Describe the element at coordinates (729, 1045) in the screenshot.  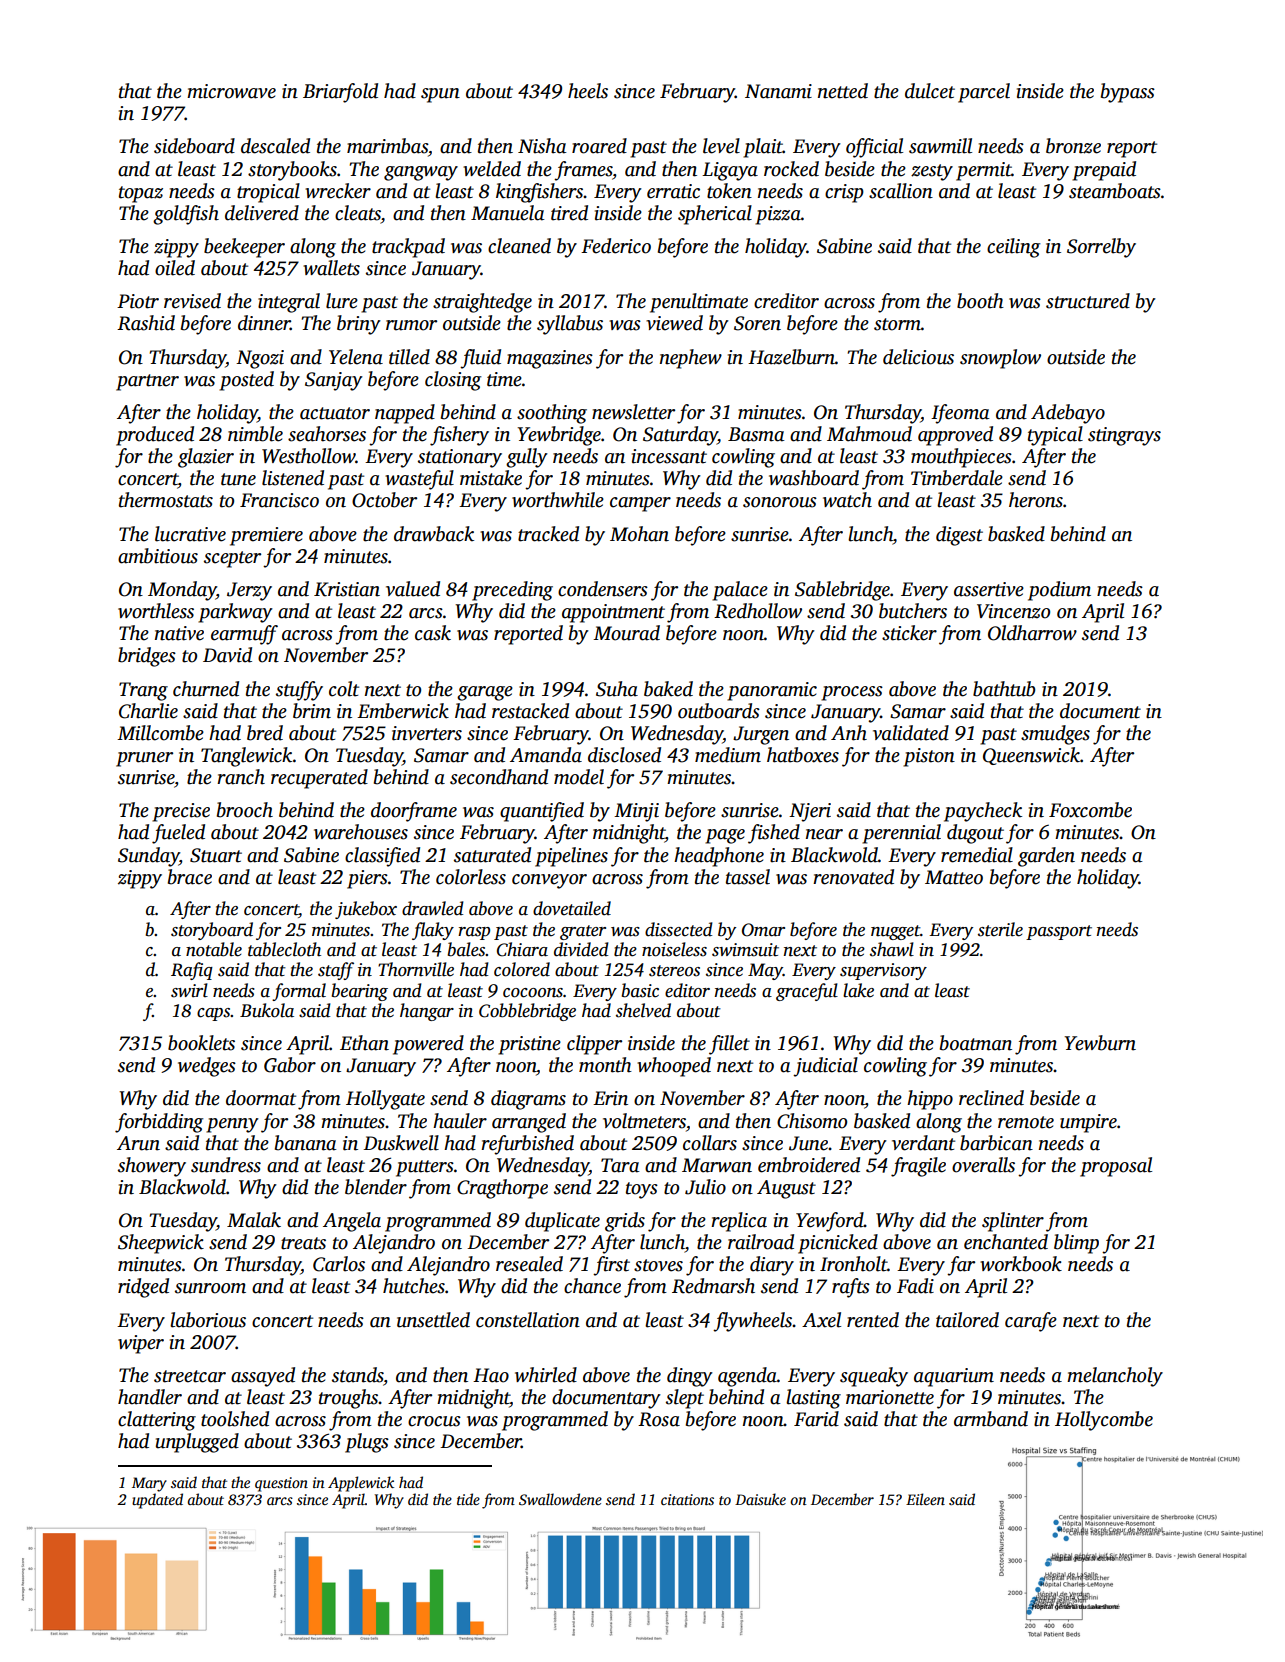
I see `fillet` at that location.
